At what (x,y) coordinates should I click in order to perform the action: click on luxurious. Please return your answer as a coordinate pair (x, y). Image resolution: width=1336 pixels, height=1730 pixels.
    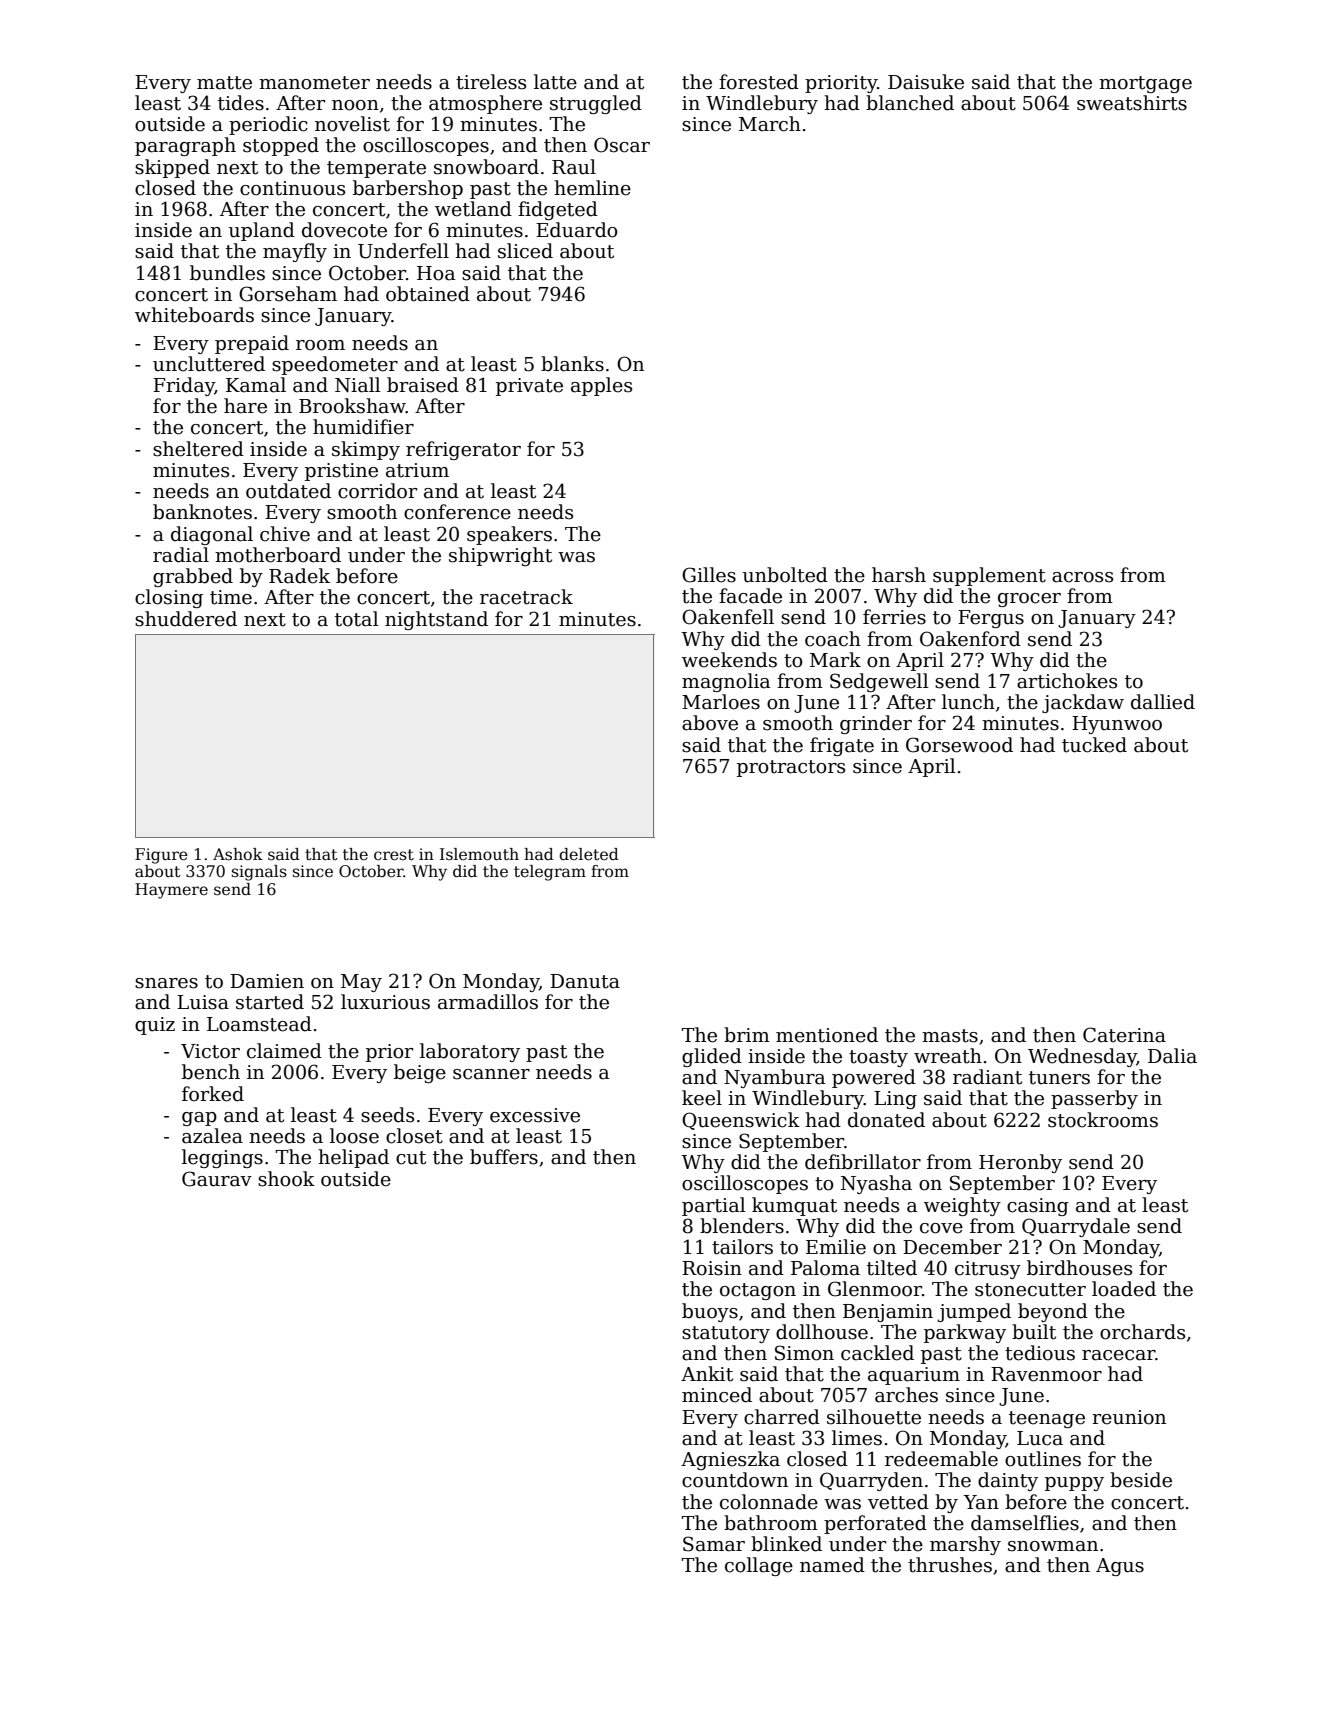
    Looking at the image, I should click on (385, 1002).
